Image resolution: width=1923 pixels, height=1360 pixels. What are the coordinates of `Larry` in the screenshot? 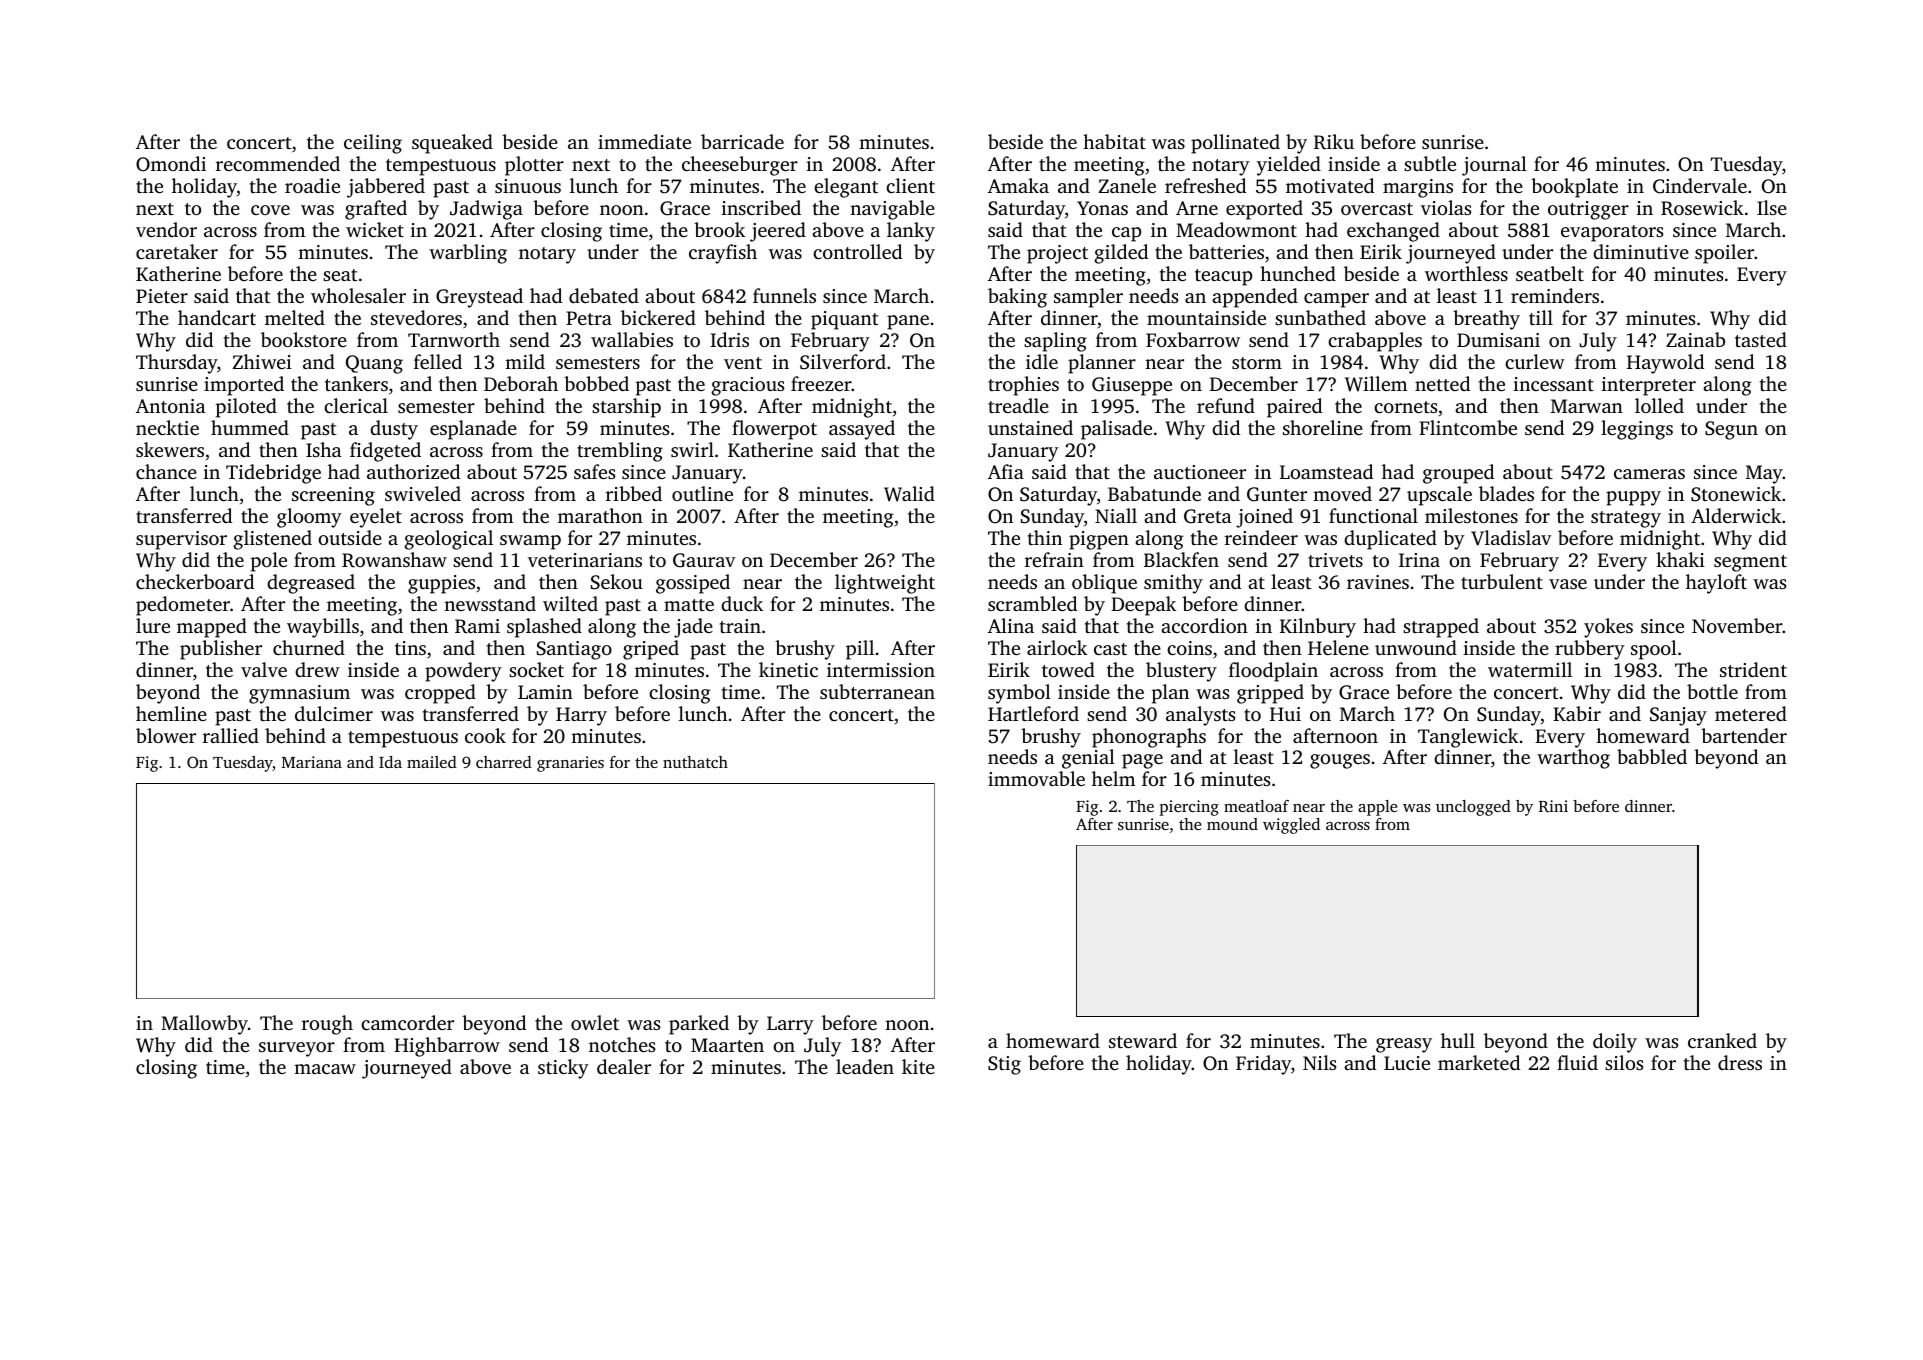 It's located at (790, 1025).
